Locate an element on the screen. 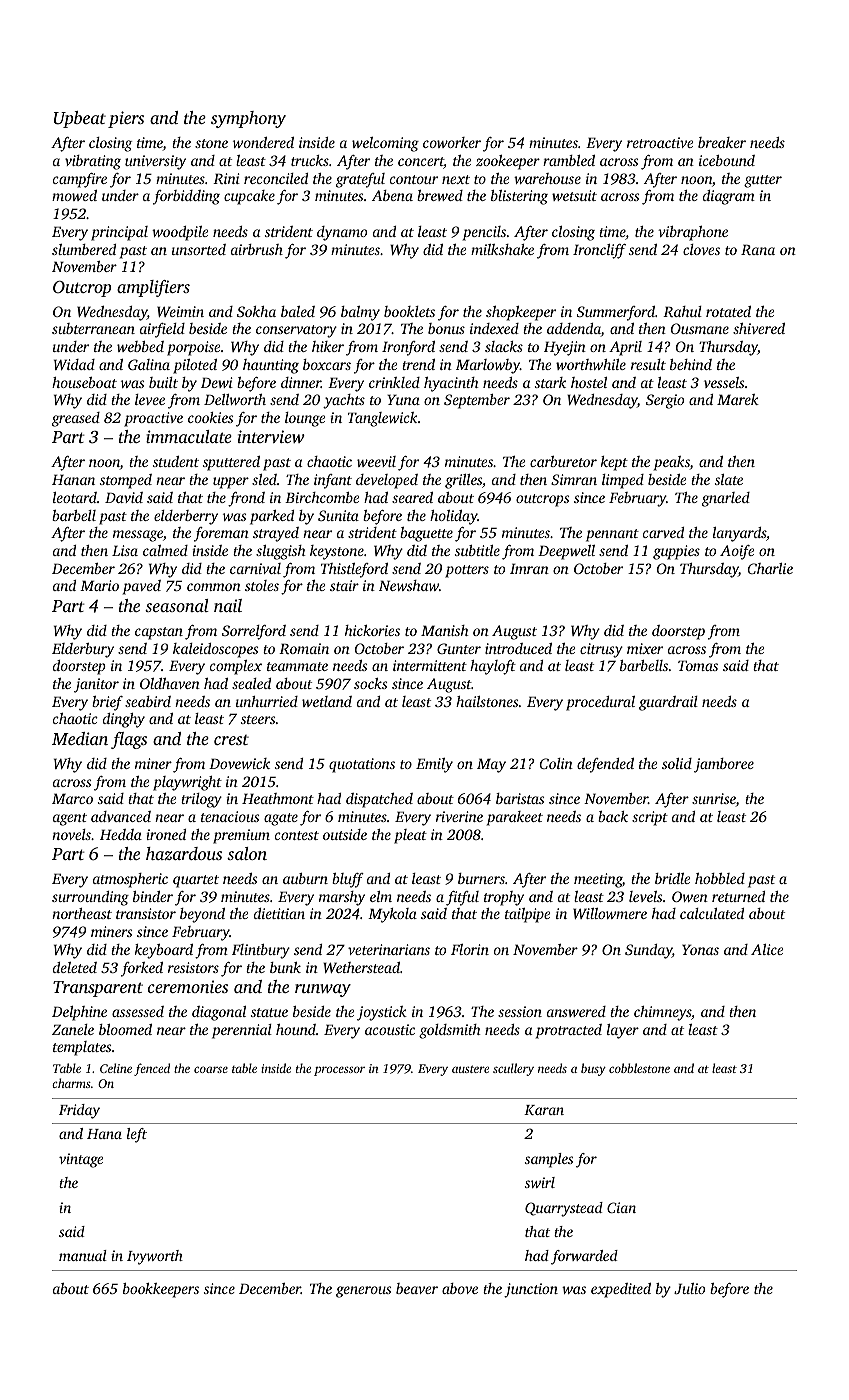 This screenshot has height=1400, width=849. gutter is located at coordinates (763, 181).
